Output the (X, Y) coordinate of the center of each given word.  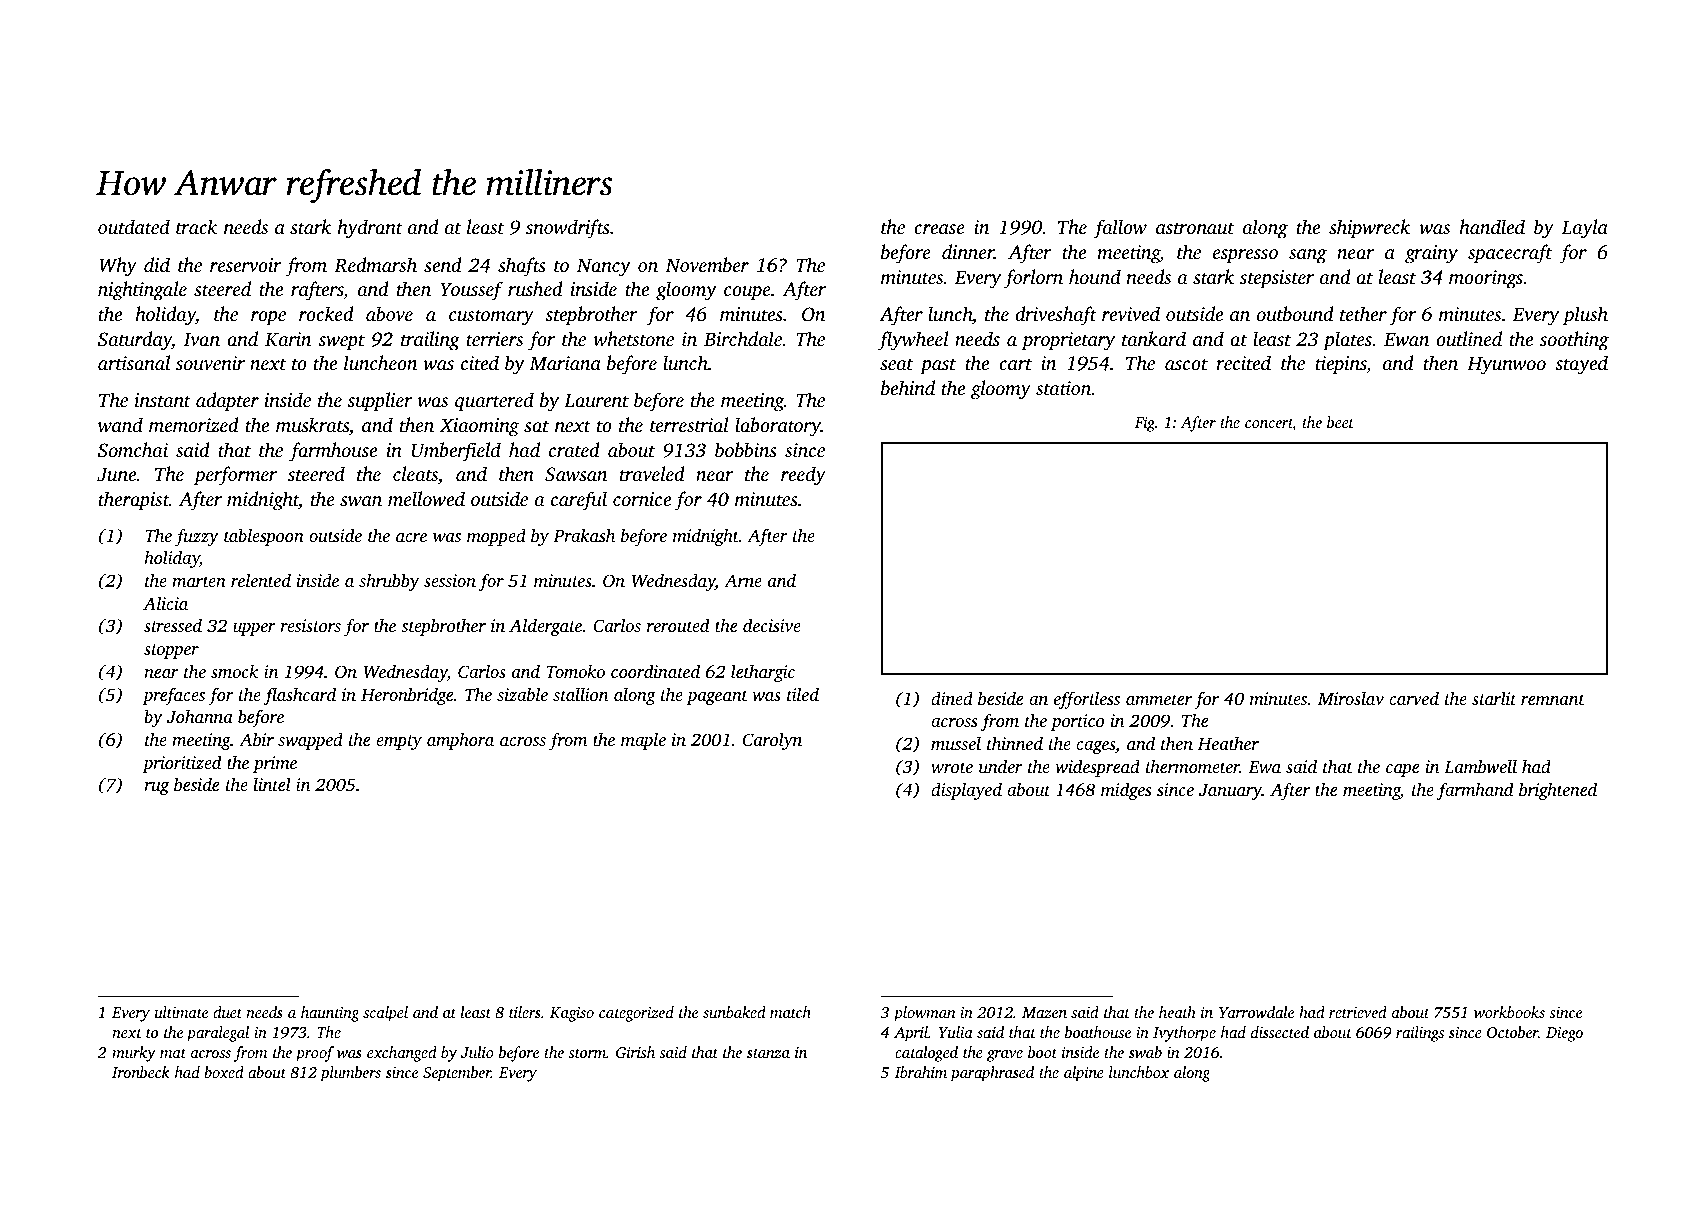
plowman (924, 1014)
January (1230, 792)
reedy (803, 476)
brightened (1558, 791)
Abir (256, 739)
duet (227, 1012)
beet (1340, 422)
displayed (966, 791)
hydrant (370, 229)
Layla (1585, 229)
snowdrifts (568, 229)
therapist (133, 501)
